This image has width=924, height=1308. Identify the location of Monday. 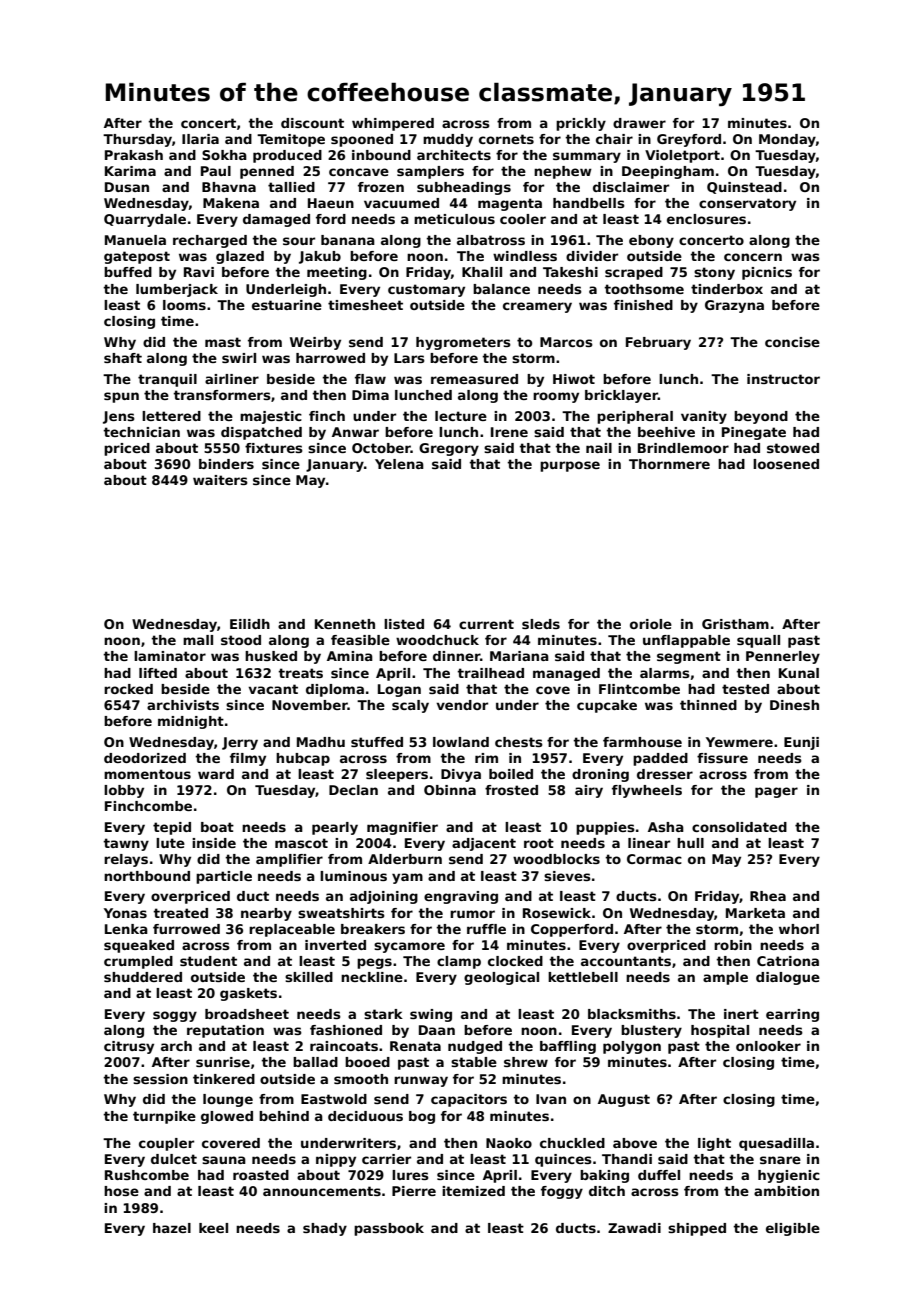
(787, 140).
